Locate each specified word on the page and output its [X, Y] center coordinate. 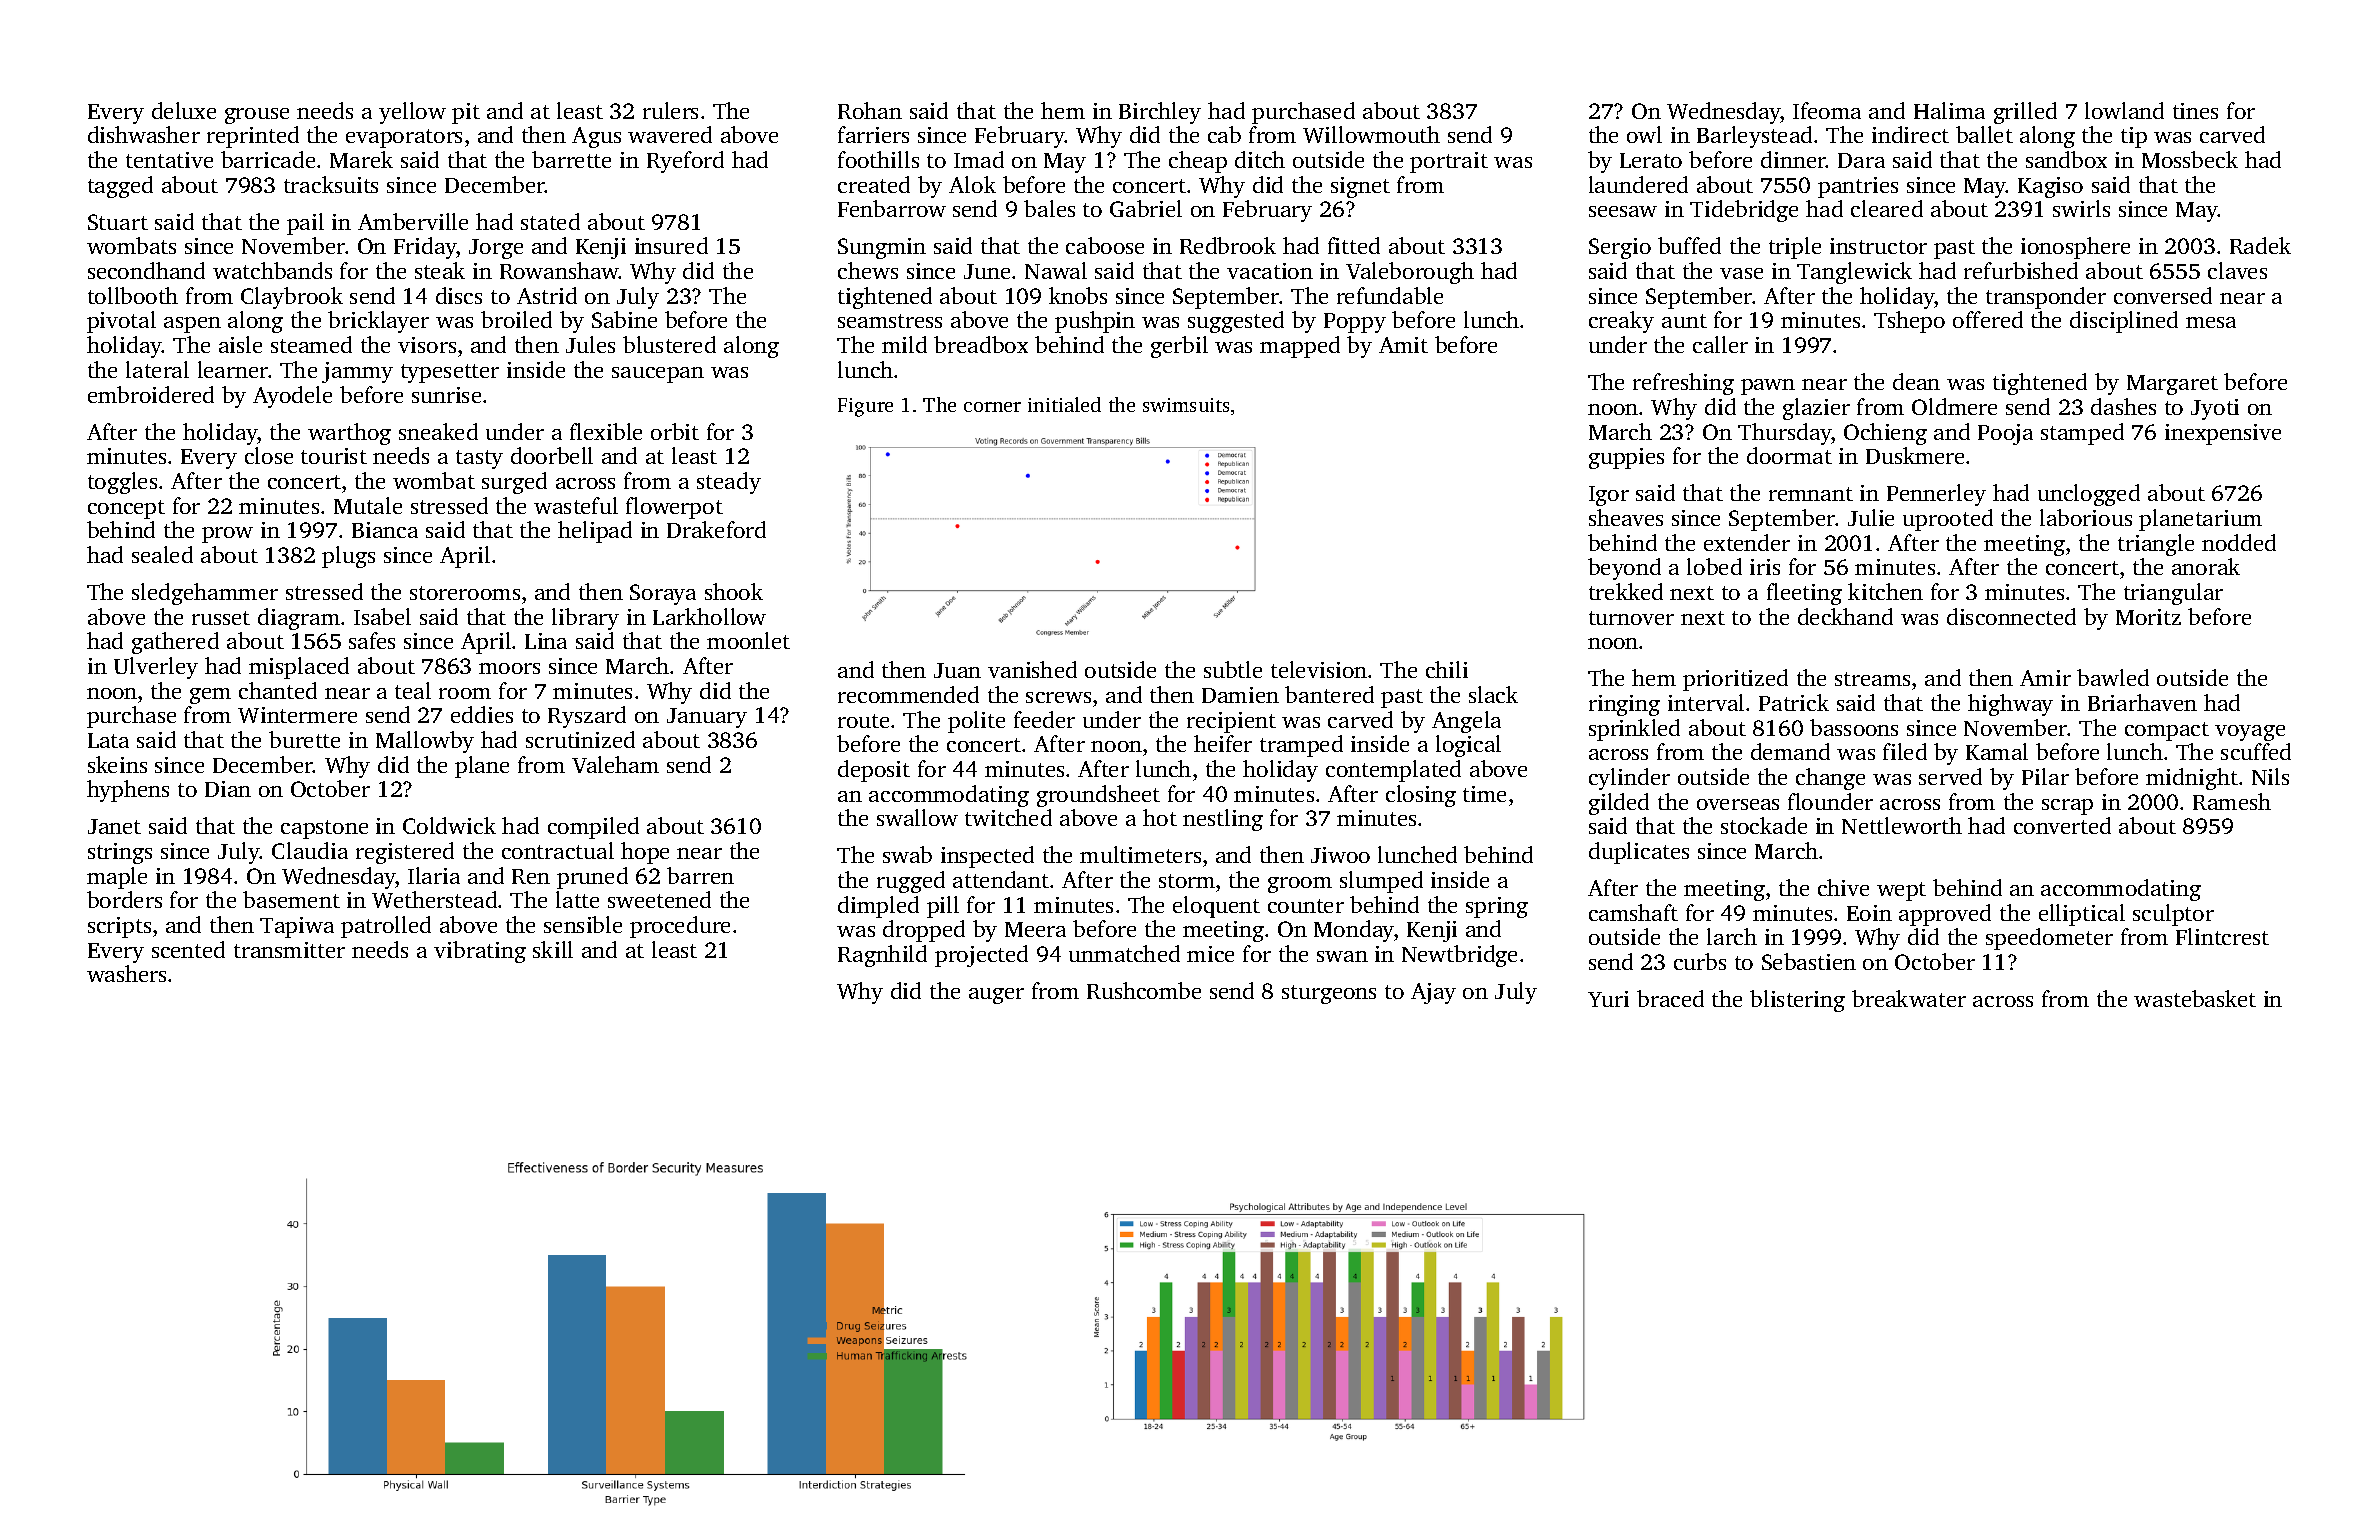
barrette [571, 159]
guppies [1626, 458]
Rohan [870, 110]
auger [996, 996]
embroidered [151, 394]
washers [126, 973]
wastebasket [2195, 998]
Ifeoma [1827, 110]
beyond [1624, 569]
